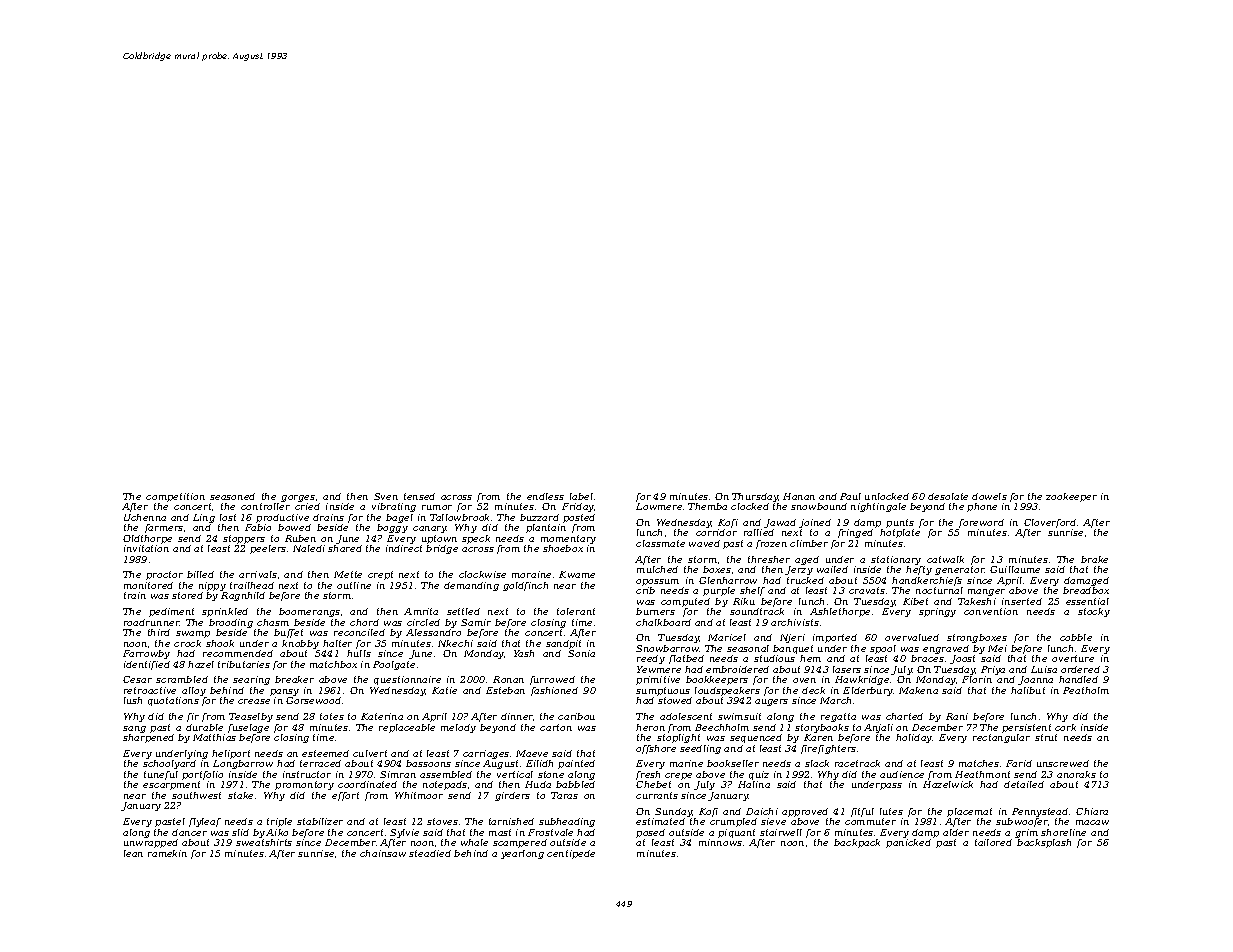  Describe the element at coordinates (383, 853) in the page. I see `chainsaw` at that location.
